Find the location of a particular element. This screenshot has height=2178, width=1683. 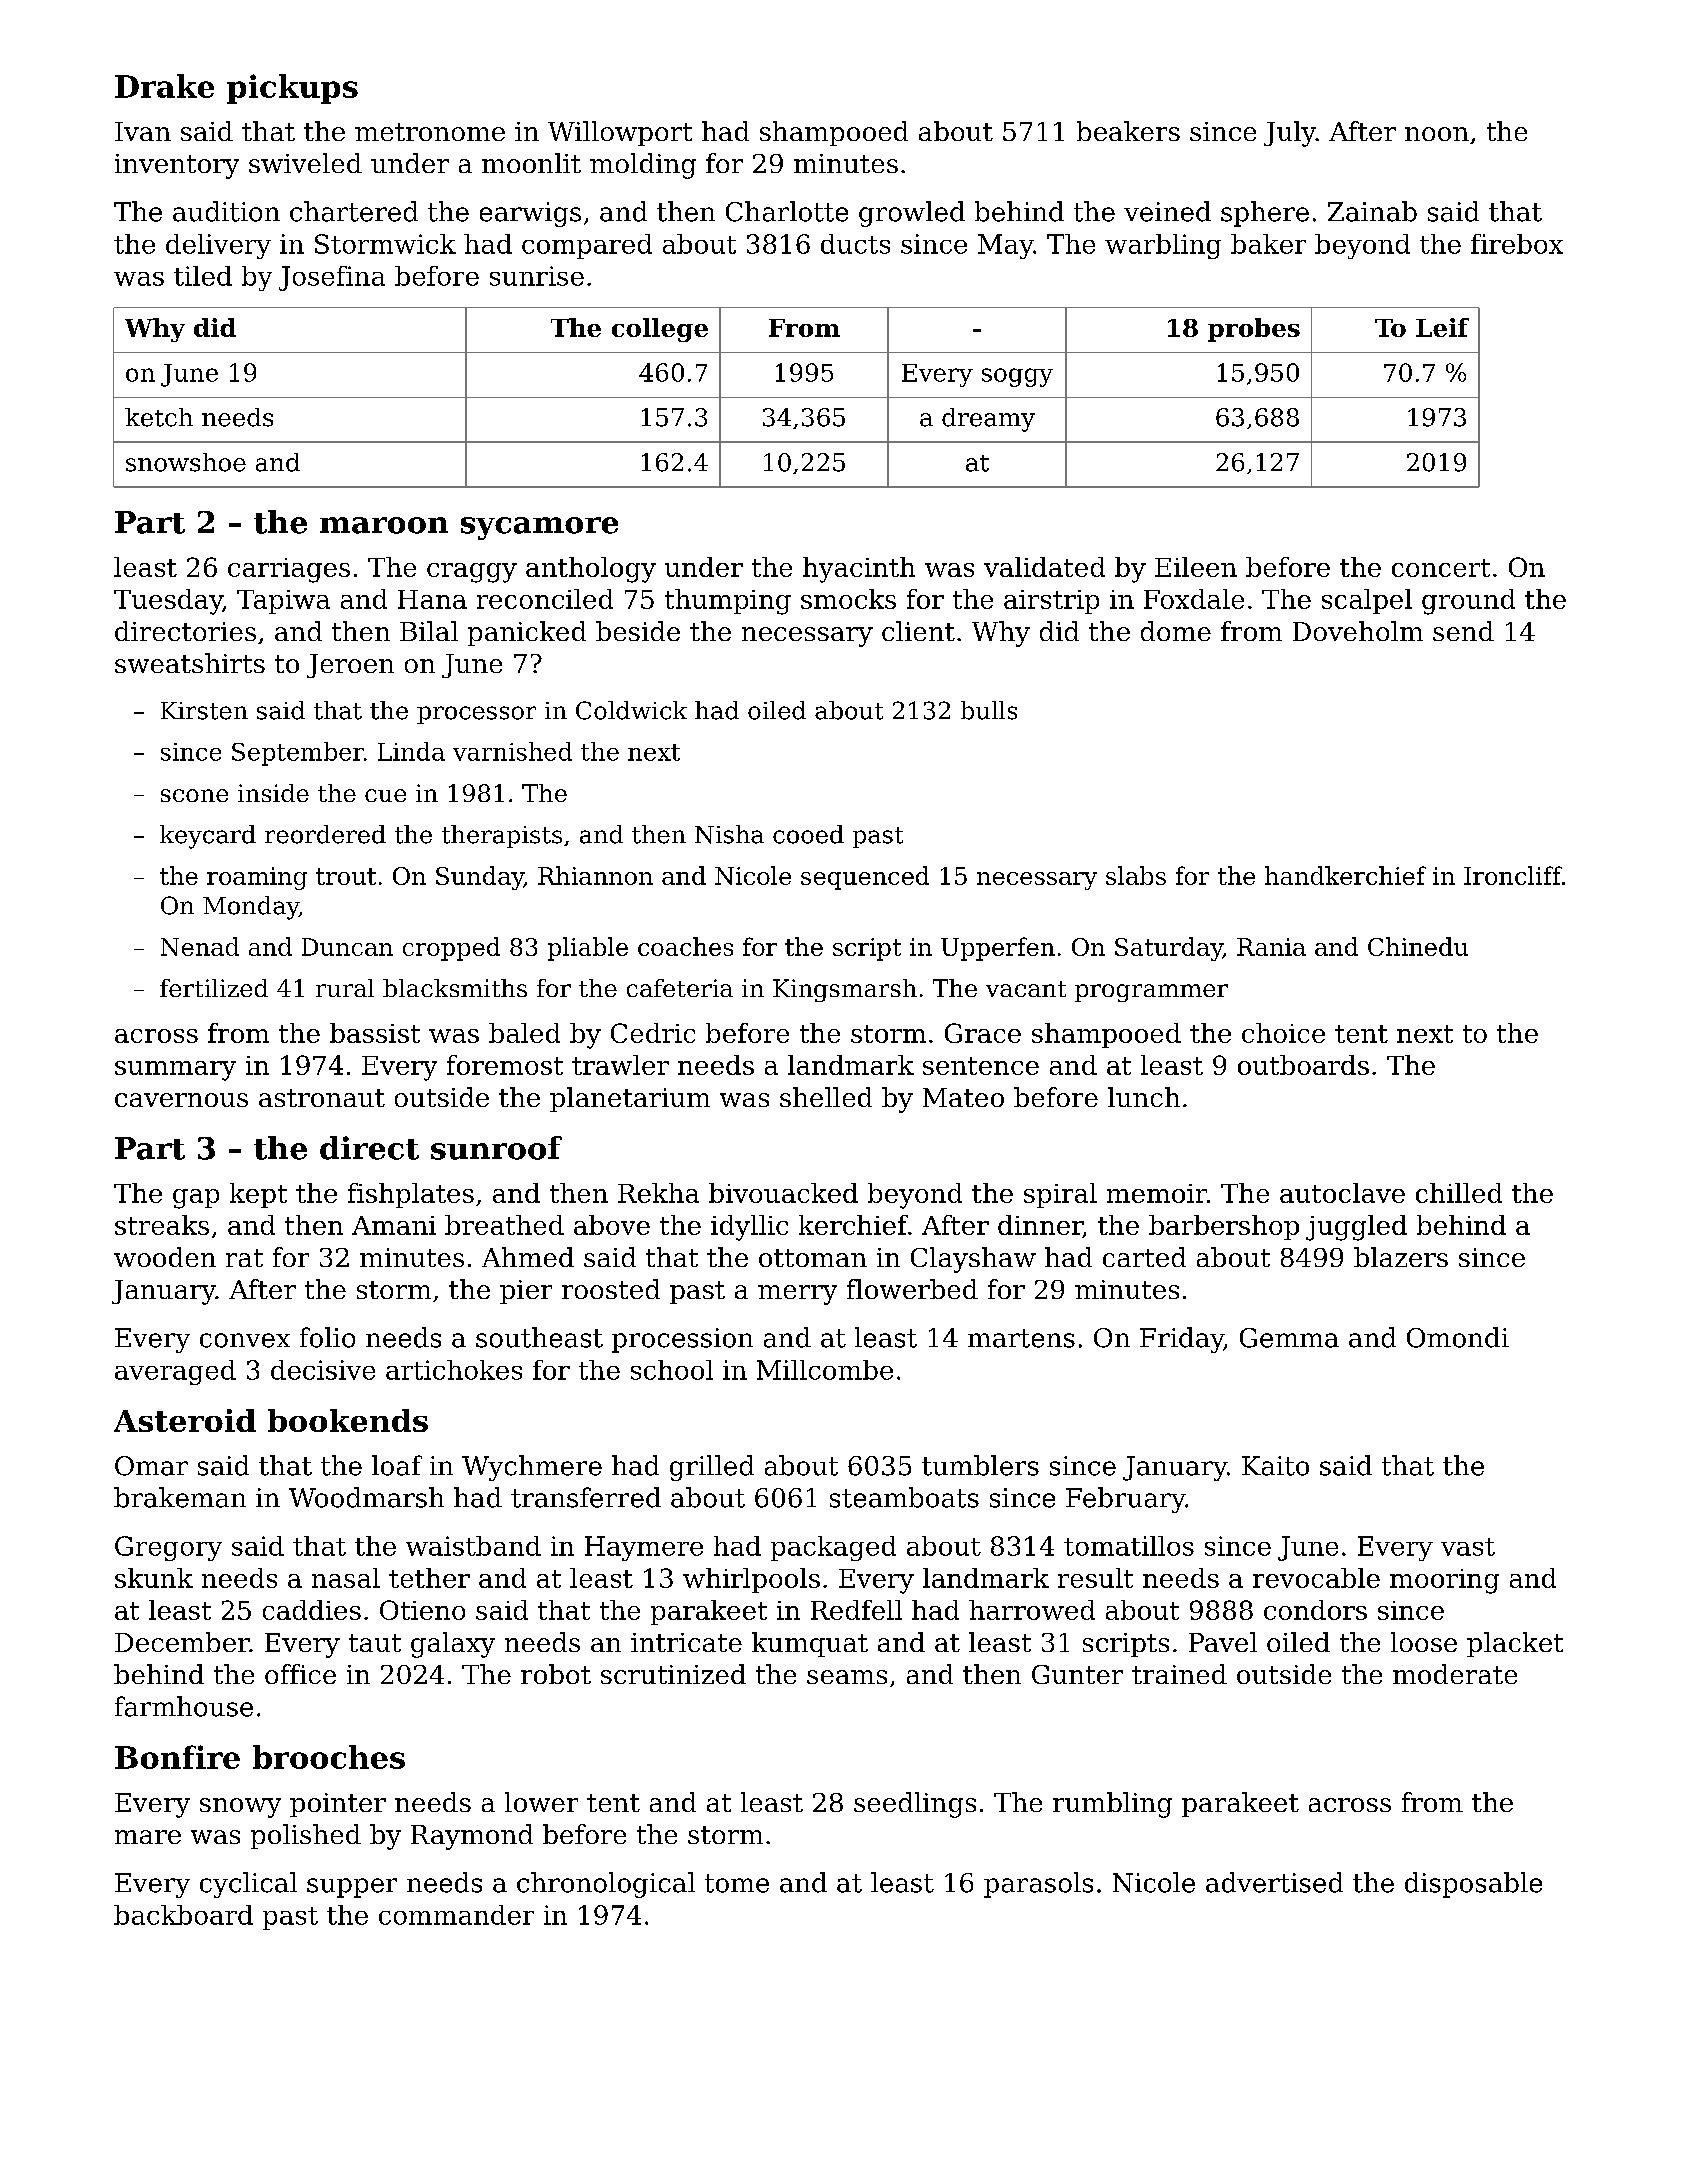

sphere is located at coordinates (1265, 214).
